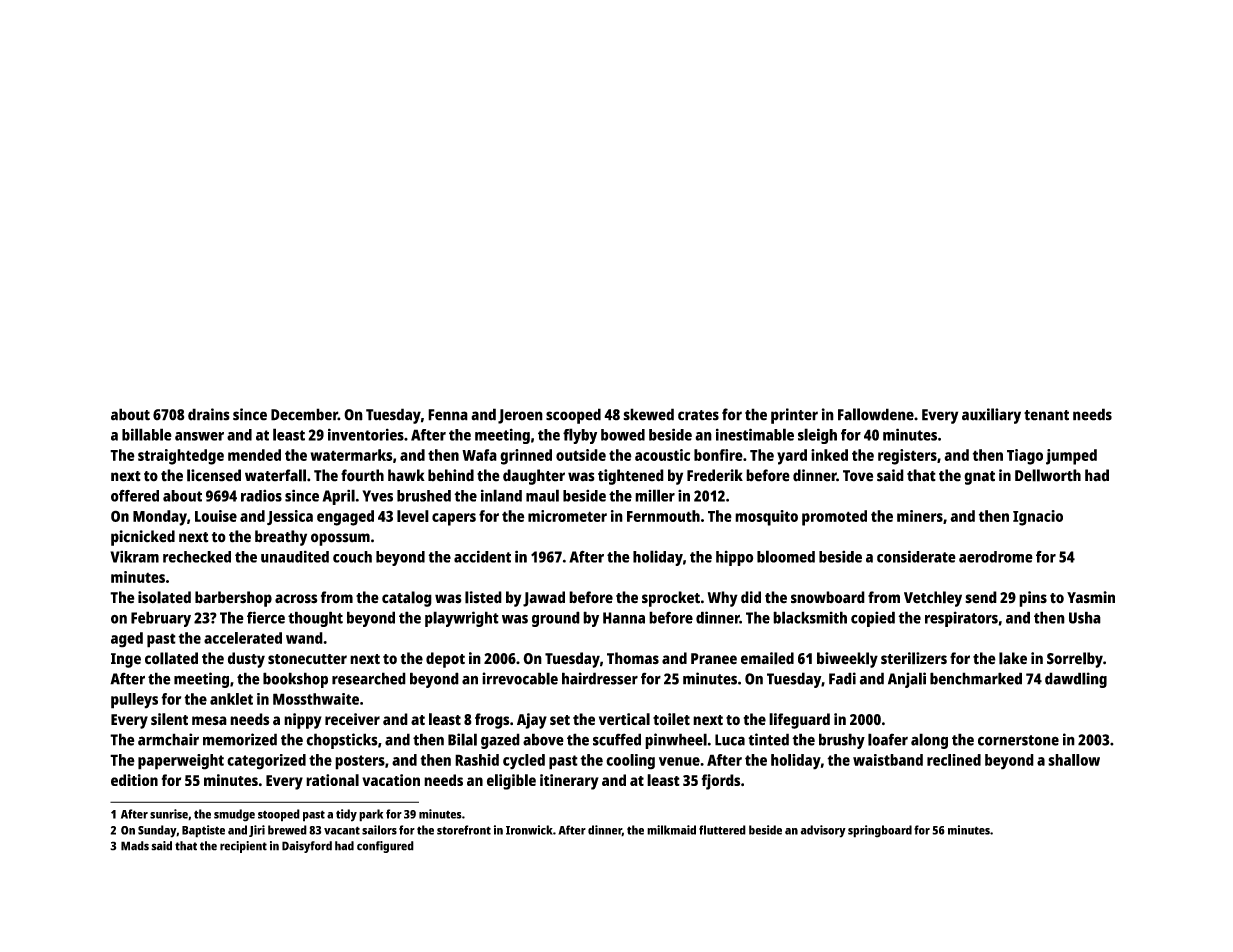  Describe the element at coordinates (873, 619) in the screenshot. I see `copied` at that location.
